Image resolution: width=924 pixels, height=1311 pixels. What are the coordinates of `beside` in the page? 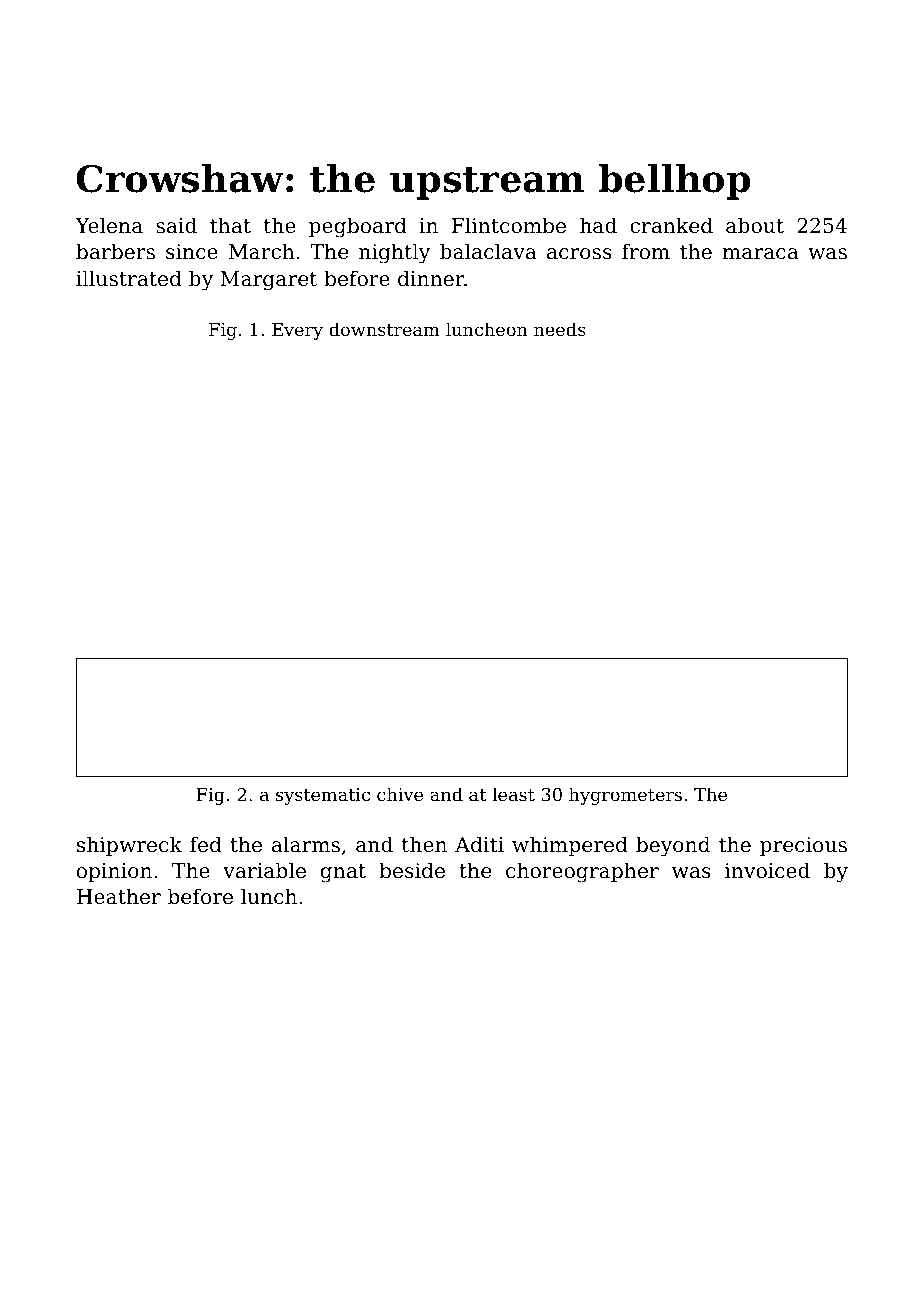 It's located at (412, 870).
